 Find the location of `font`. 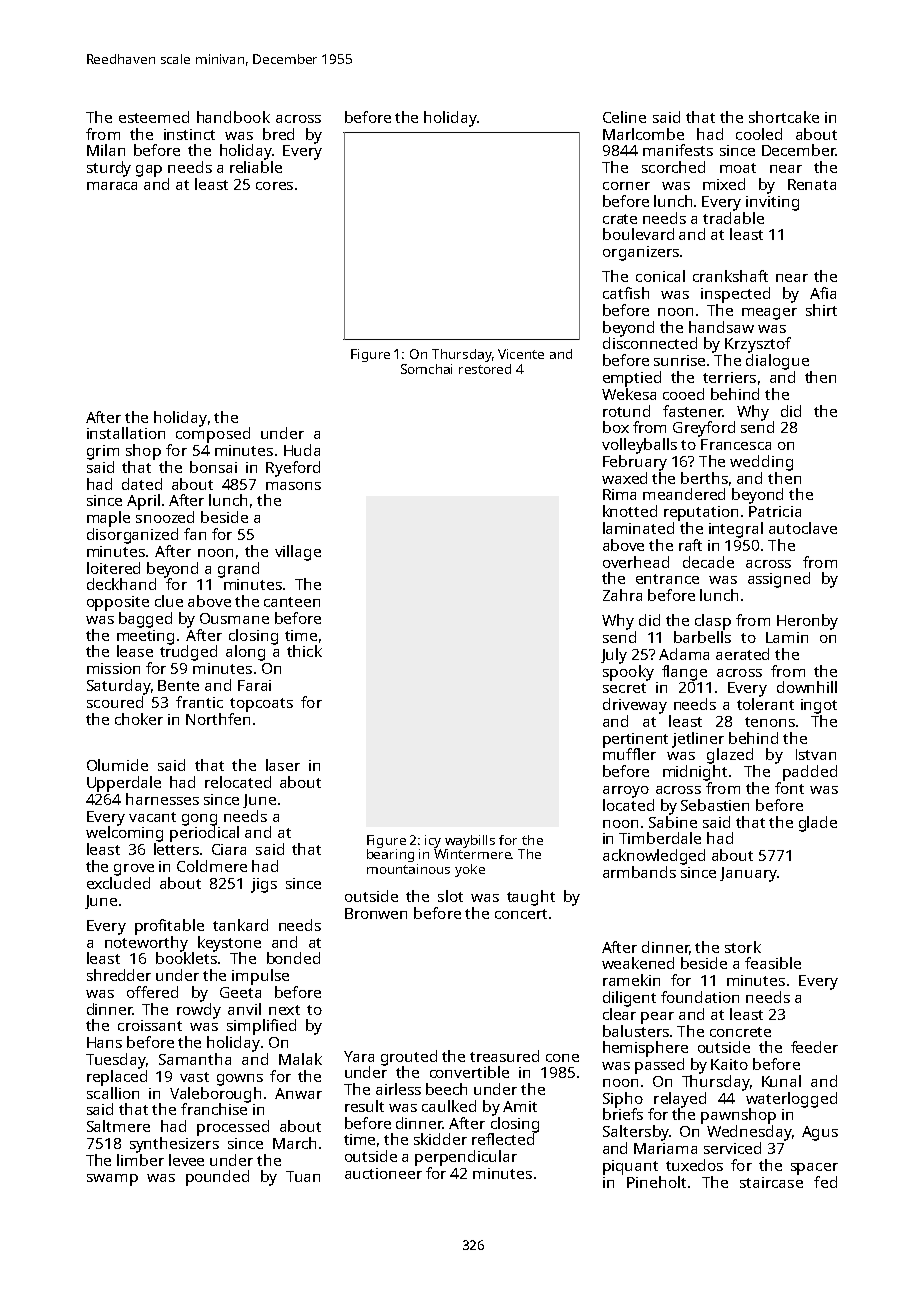

font is located at coordinates (789, 788).
